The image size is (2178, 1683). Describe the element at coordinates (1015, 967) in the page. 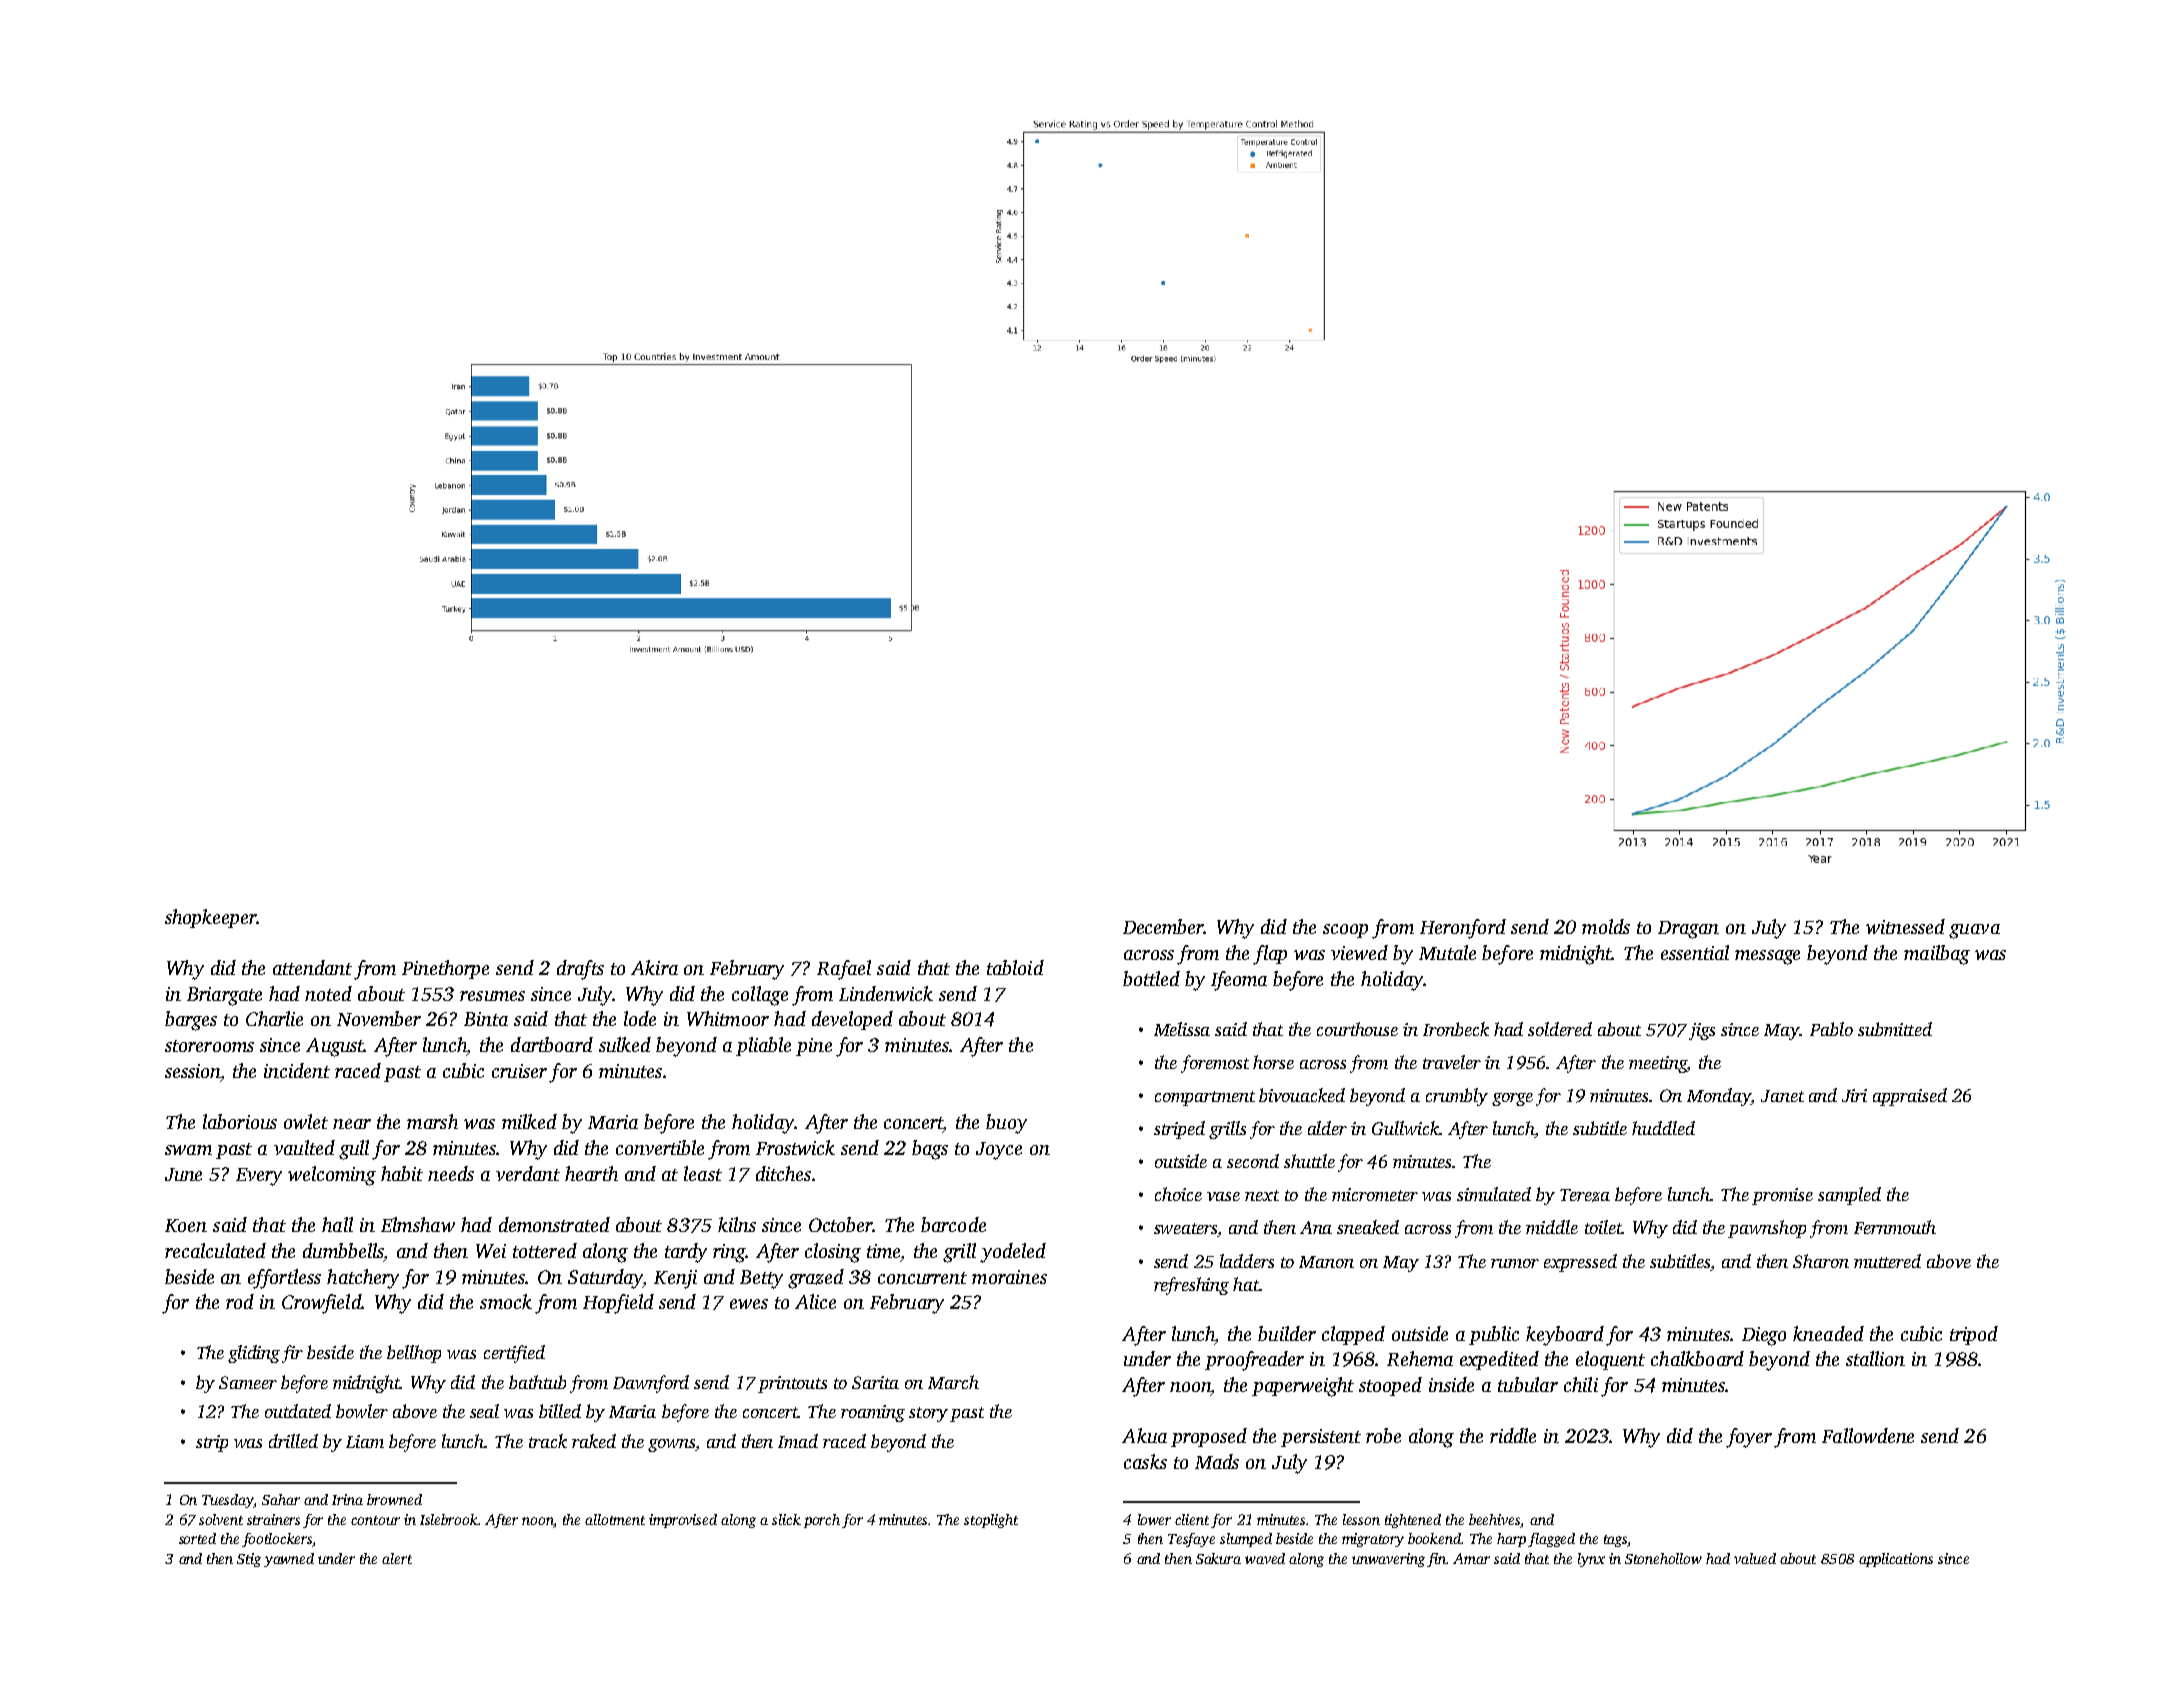

I see `tabloid` at that location.
